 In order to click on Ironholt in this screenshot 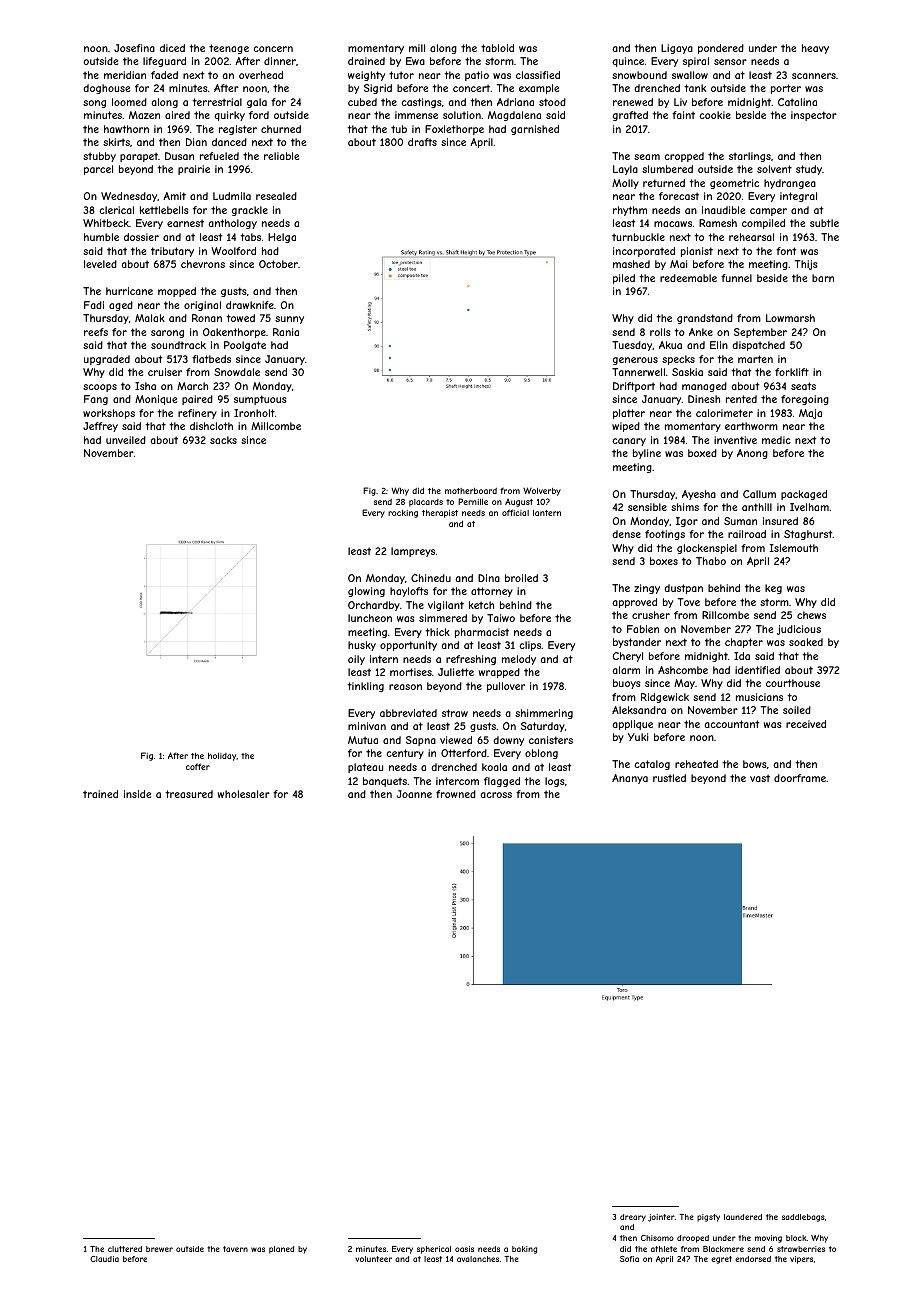, I will do `click(254, 413)`.
